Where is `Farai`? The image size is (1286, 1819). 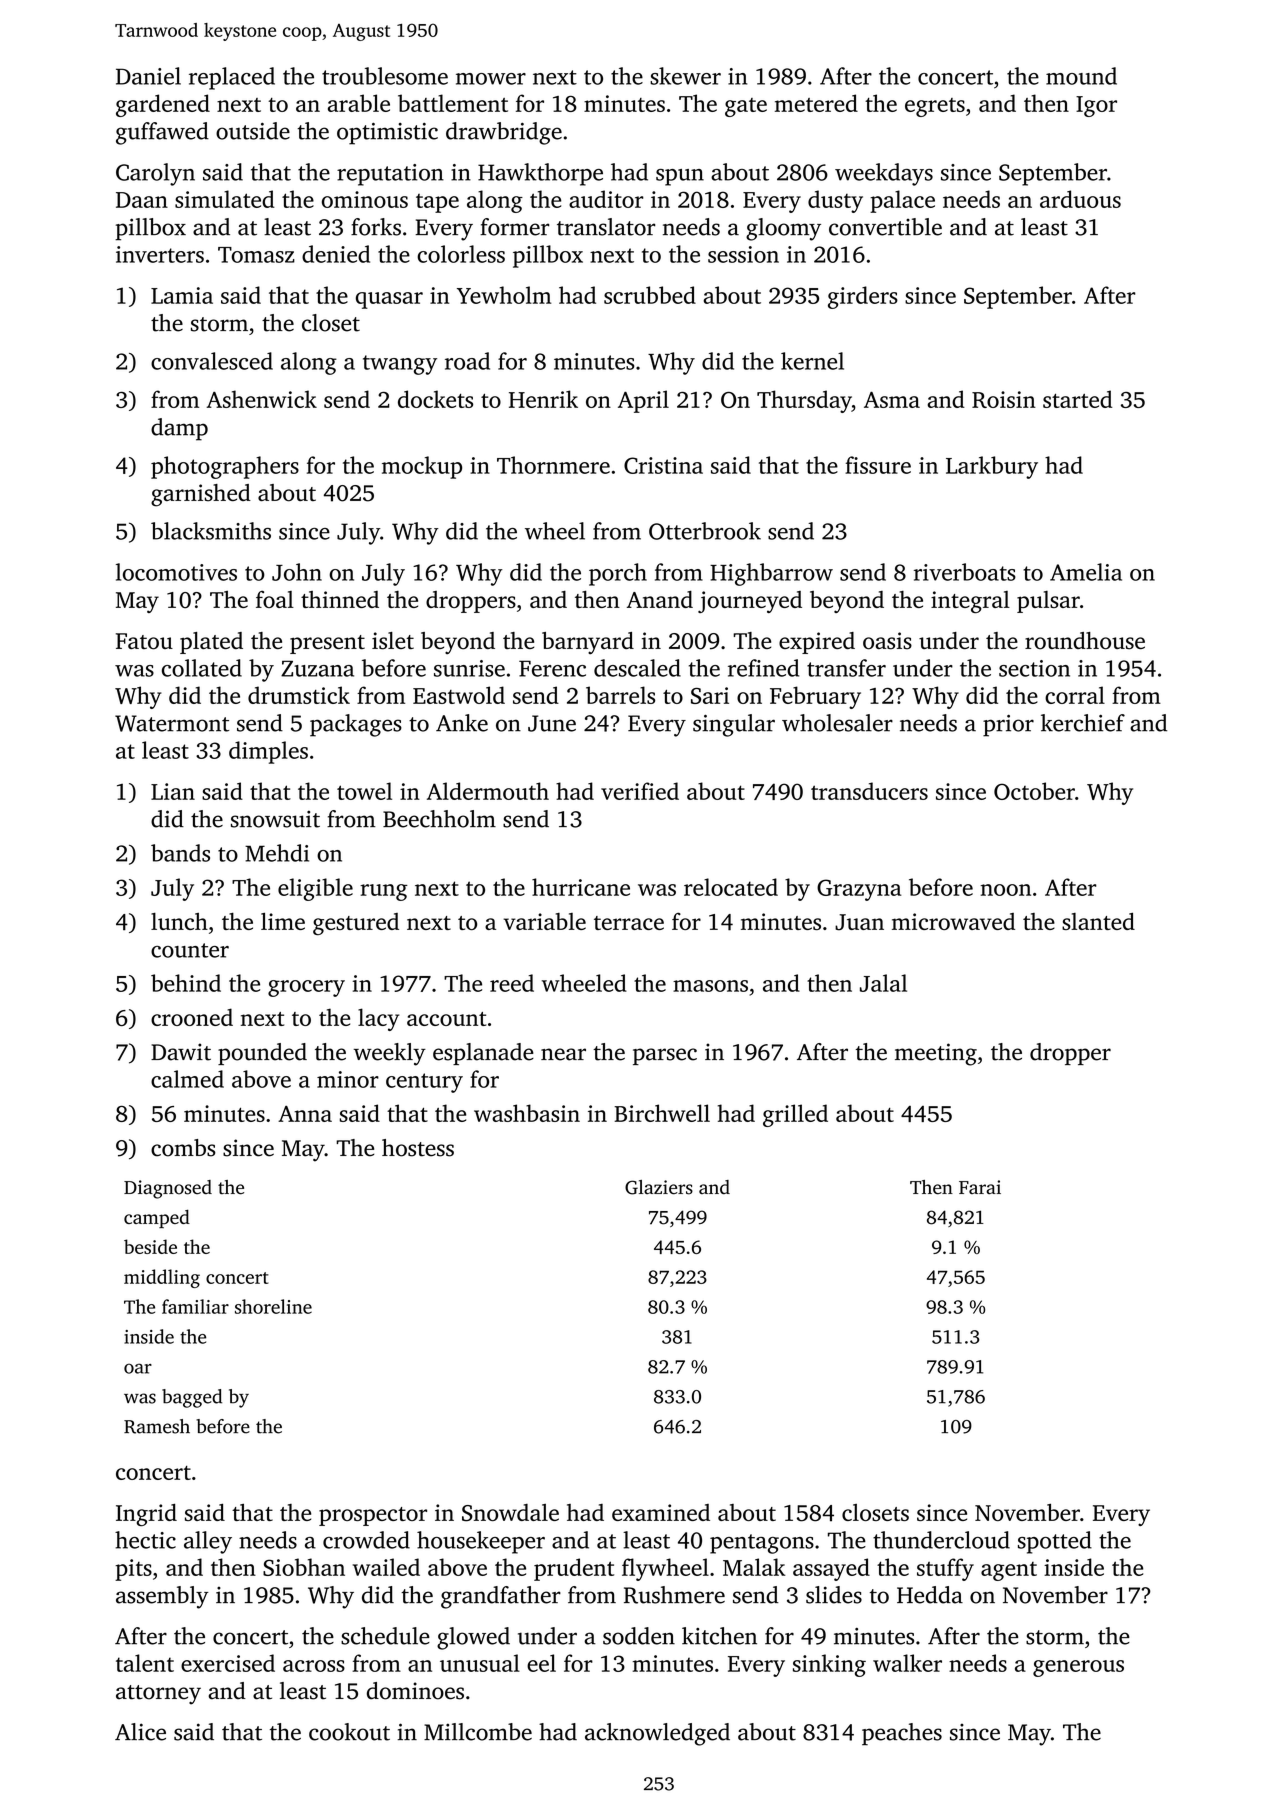 Farai is located at coordinates (980, 1187).
